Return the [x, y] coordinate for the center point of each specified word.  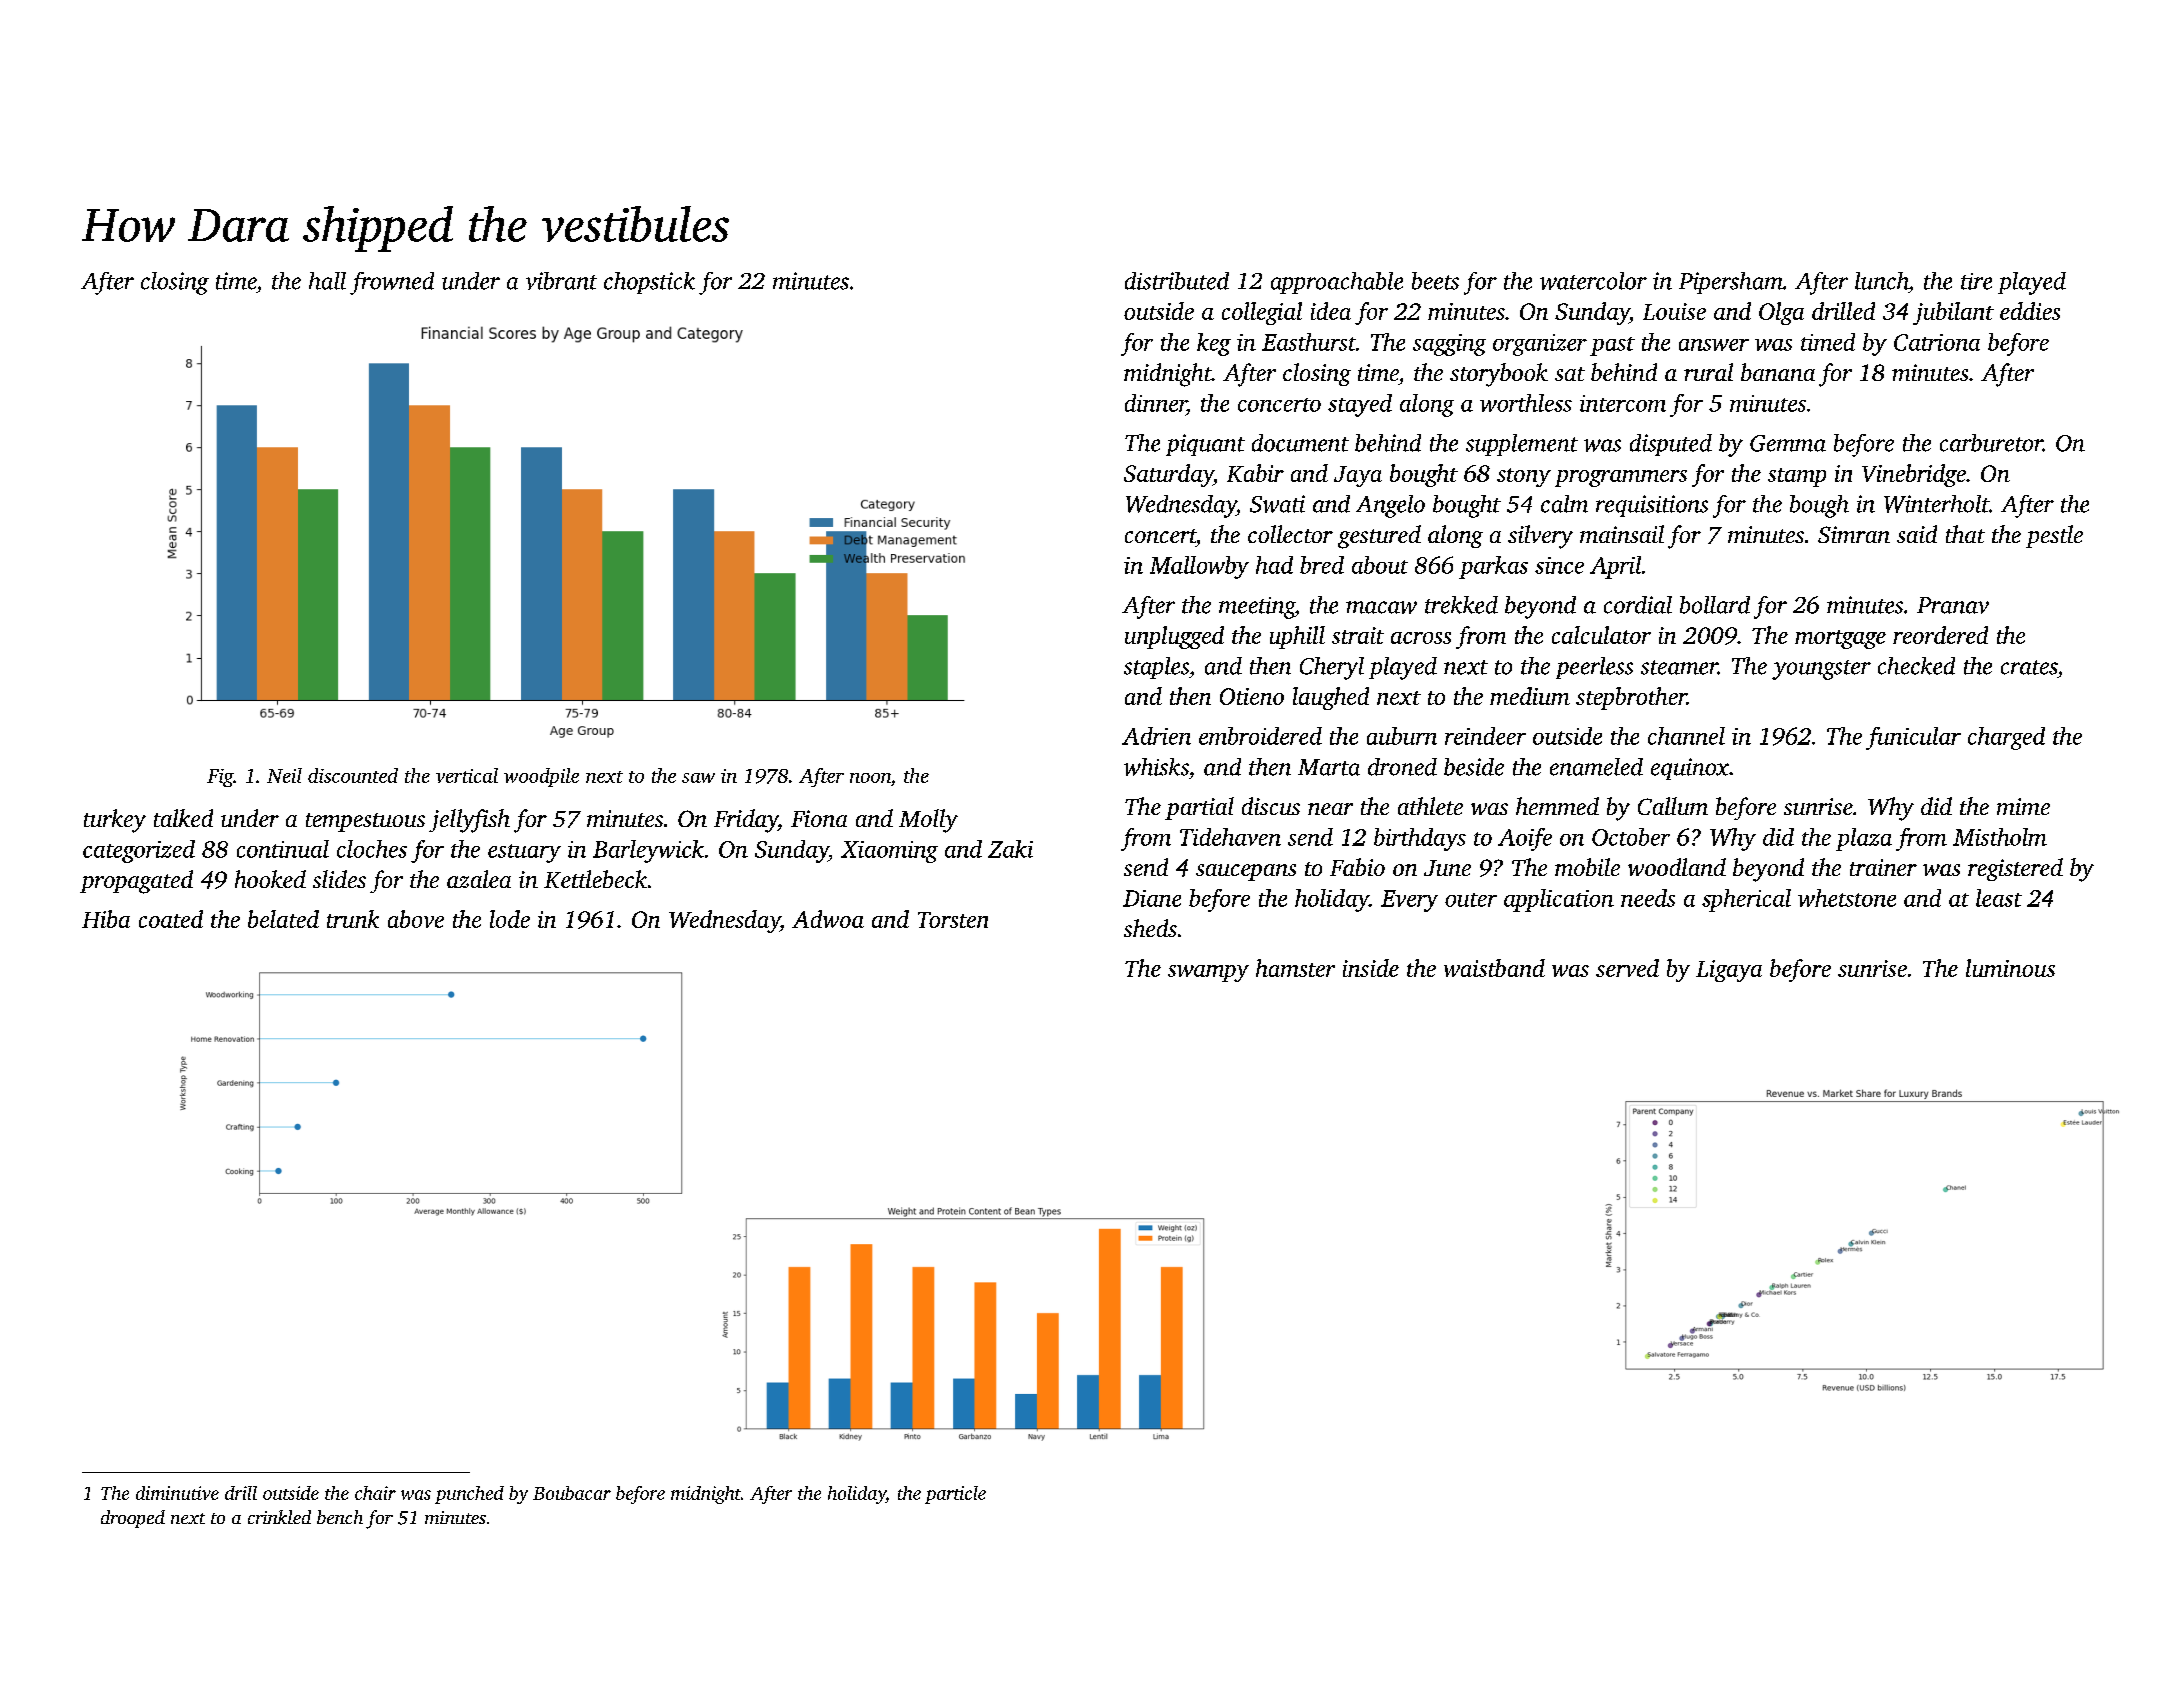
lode [510, 919]
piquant [1205, 445]
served [1627, 968]
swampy [1208, 973]
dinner [1156, 403]
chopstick [649, 283]
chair [375, 1493]
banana [1778, 372]
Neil [284, 775]
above [416, 919]
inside [1371, 968]
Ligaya [1729, 971]
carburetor [1991, 443]
